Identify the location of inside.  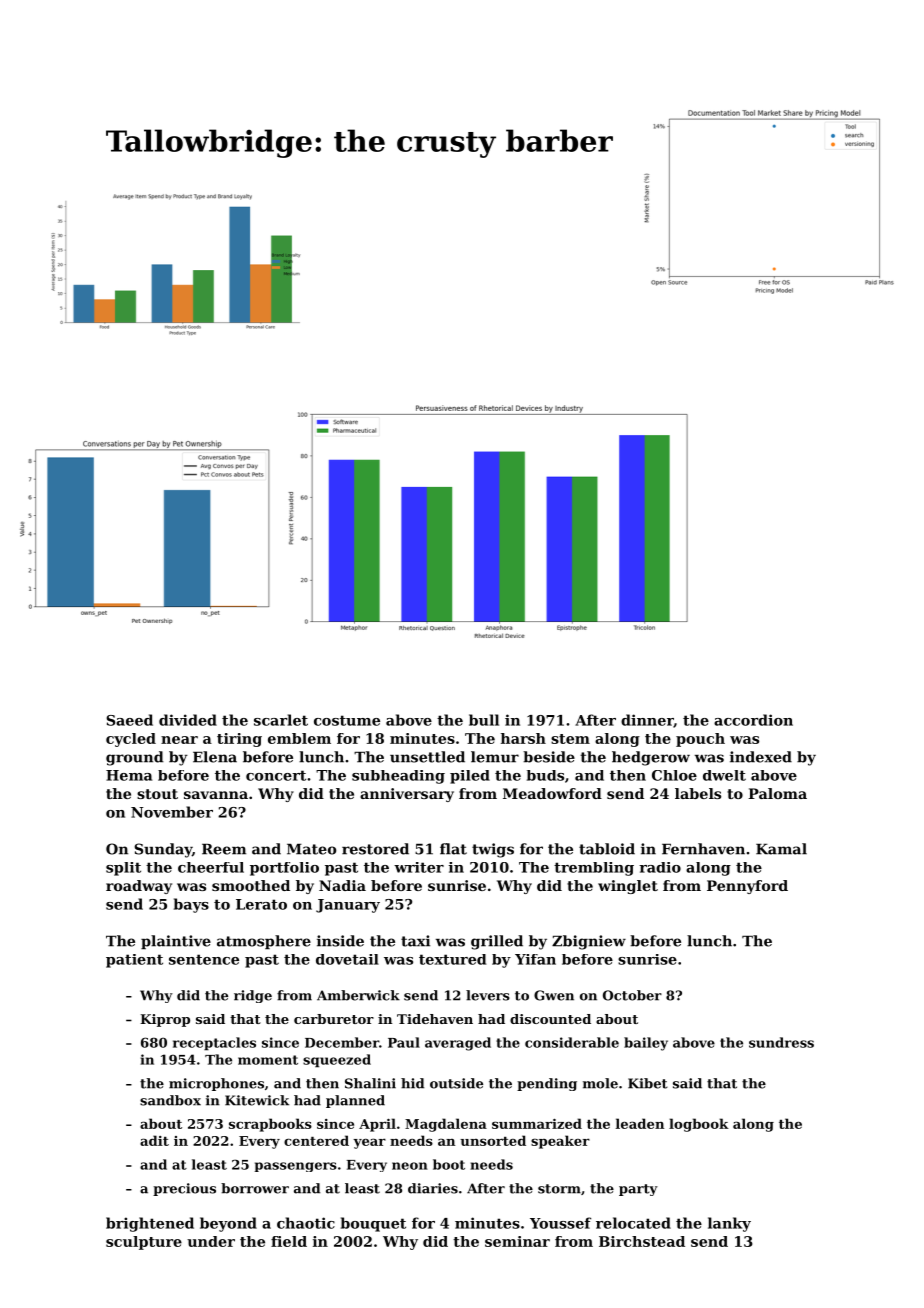
(340, 941).
